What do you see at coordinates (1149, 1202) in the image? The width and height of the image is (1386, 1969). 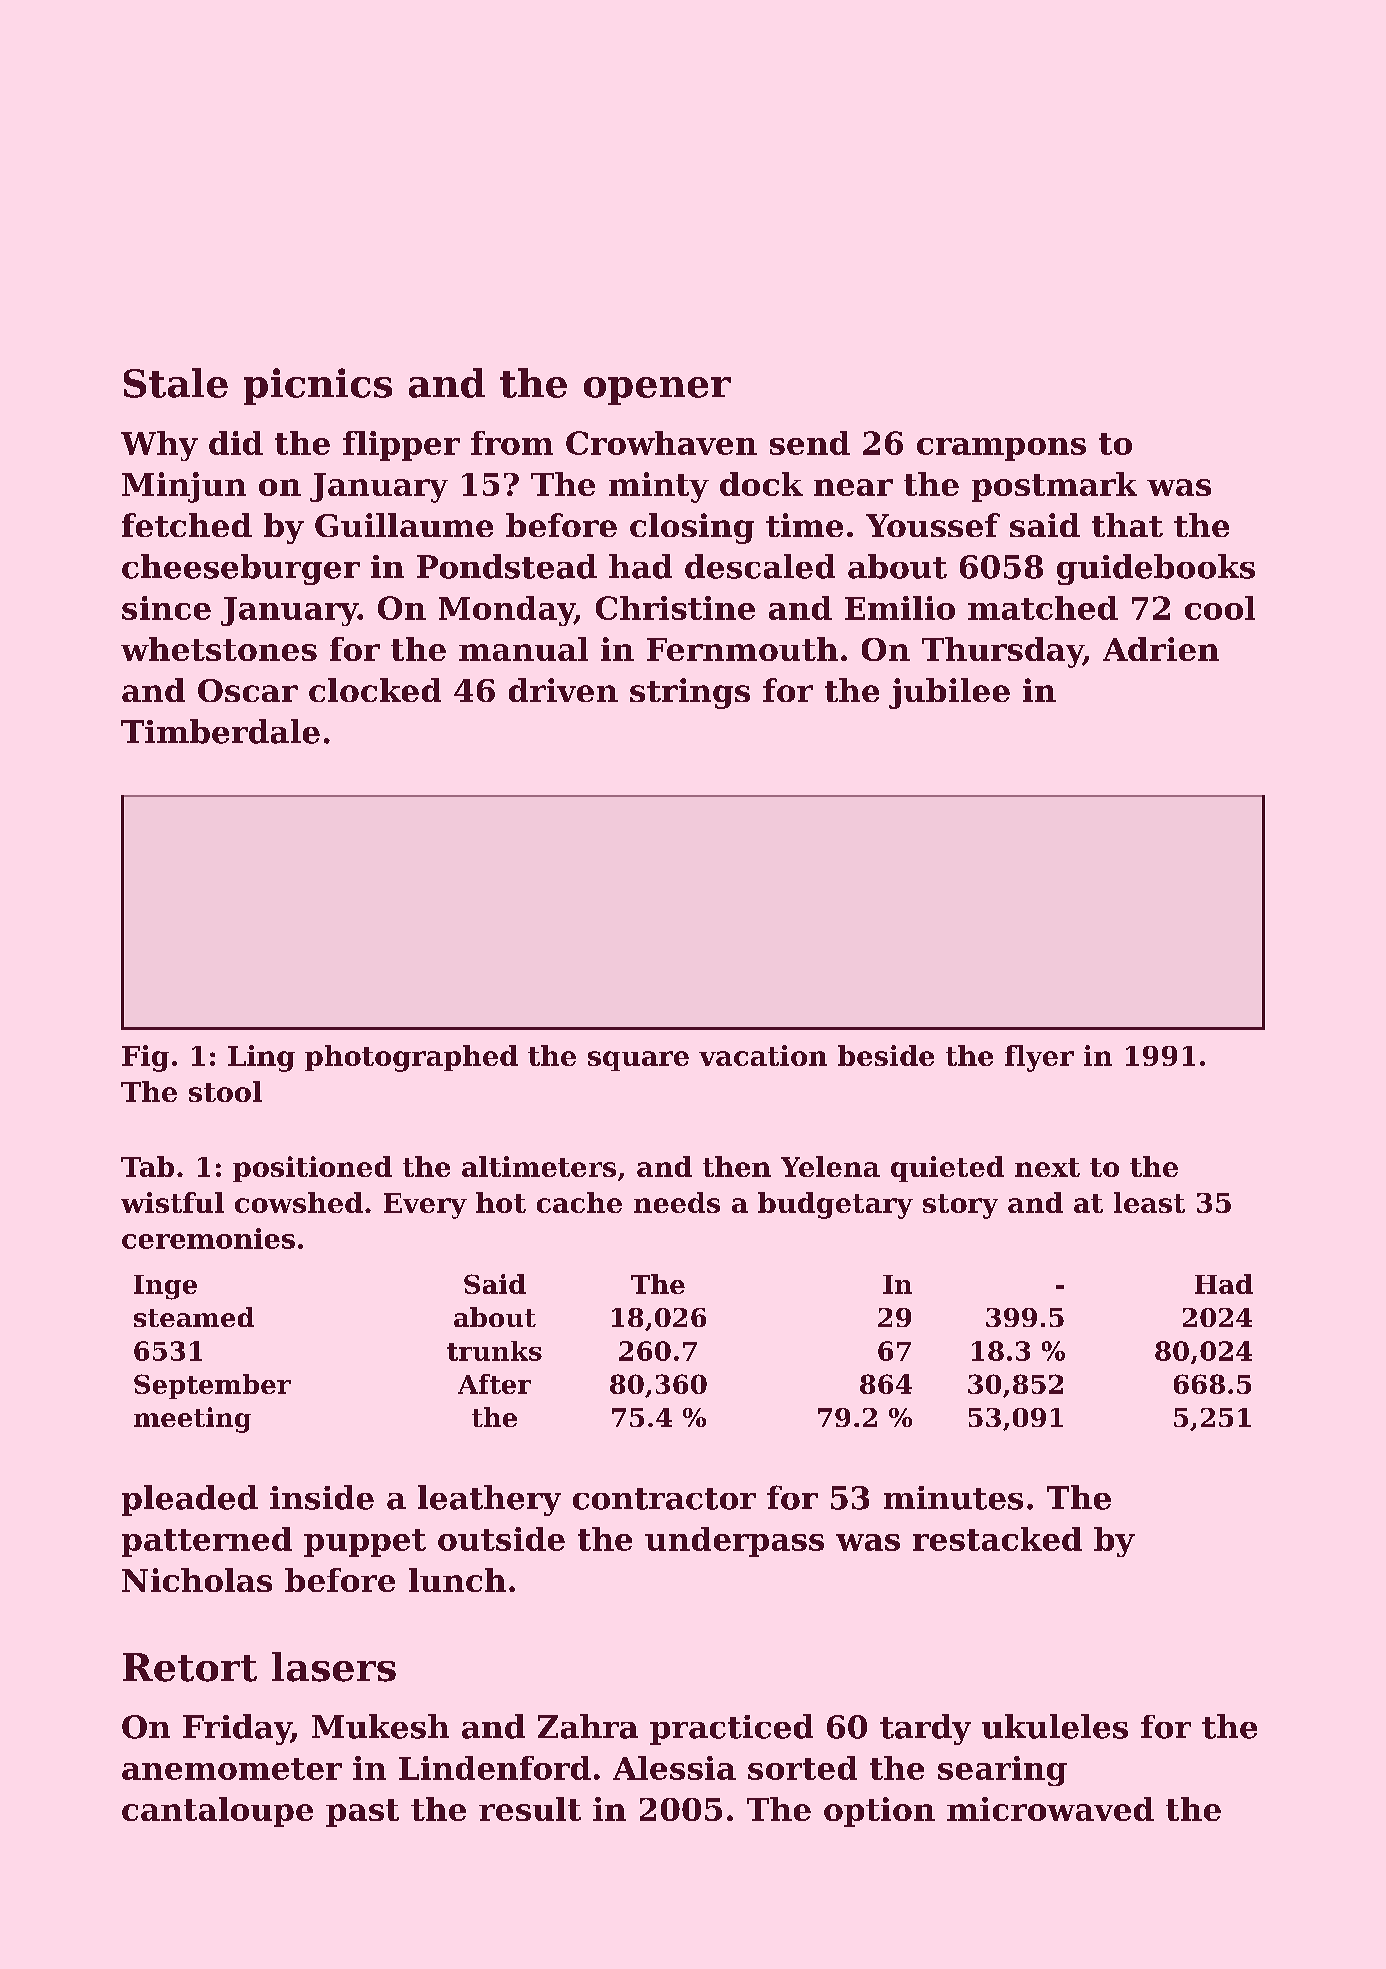 I see `least` at bounding box center [1149, 1202].
